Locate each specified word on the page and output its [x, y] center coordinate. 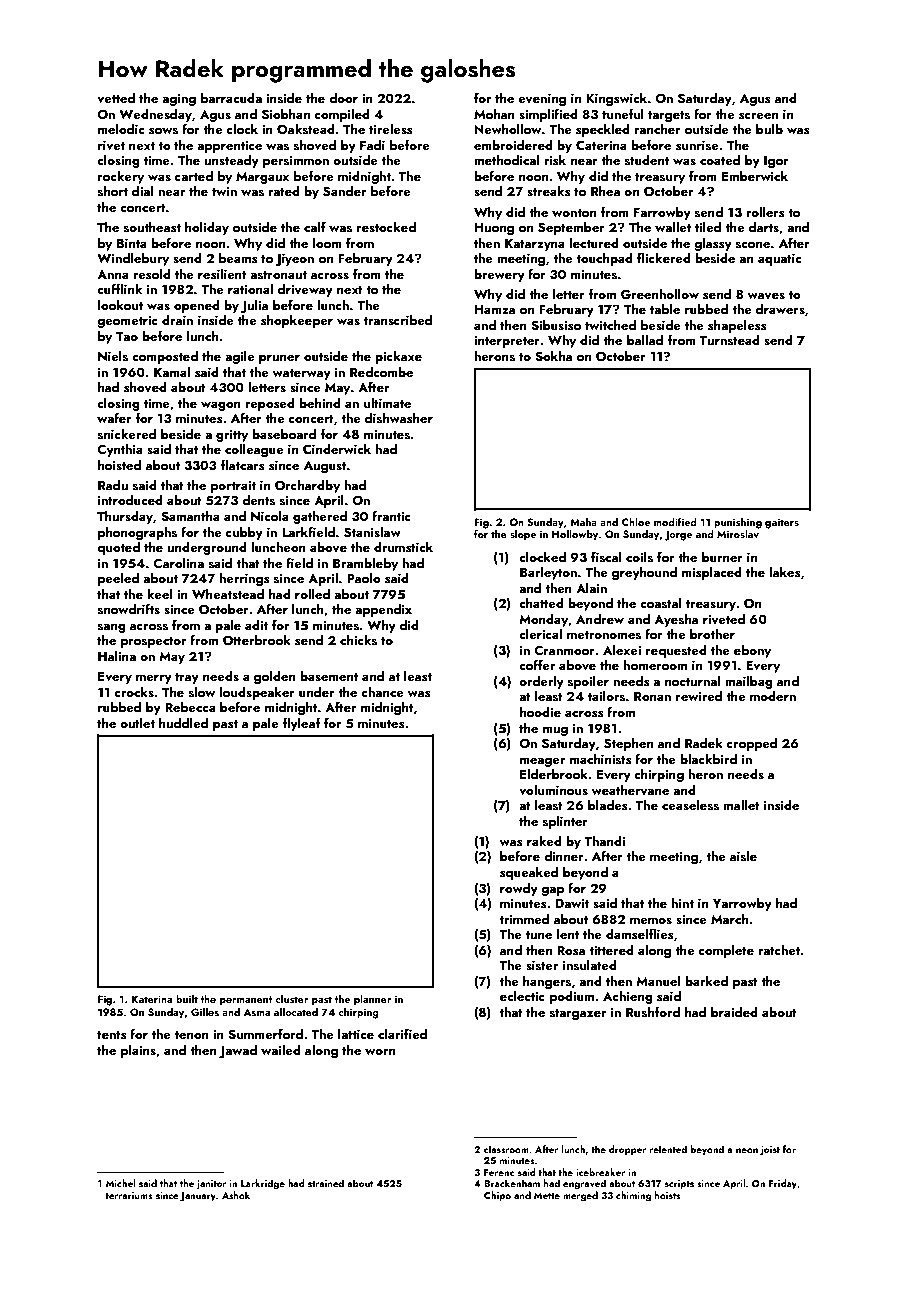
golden [275, 677]
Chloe [636, 521]
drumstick [403, 547]
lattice [356, 1034]
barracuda [231, 98]
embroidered [513, 145]
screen [758, 116]
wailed [281, 1050]
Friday [783, 1184]
